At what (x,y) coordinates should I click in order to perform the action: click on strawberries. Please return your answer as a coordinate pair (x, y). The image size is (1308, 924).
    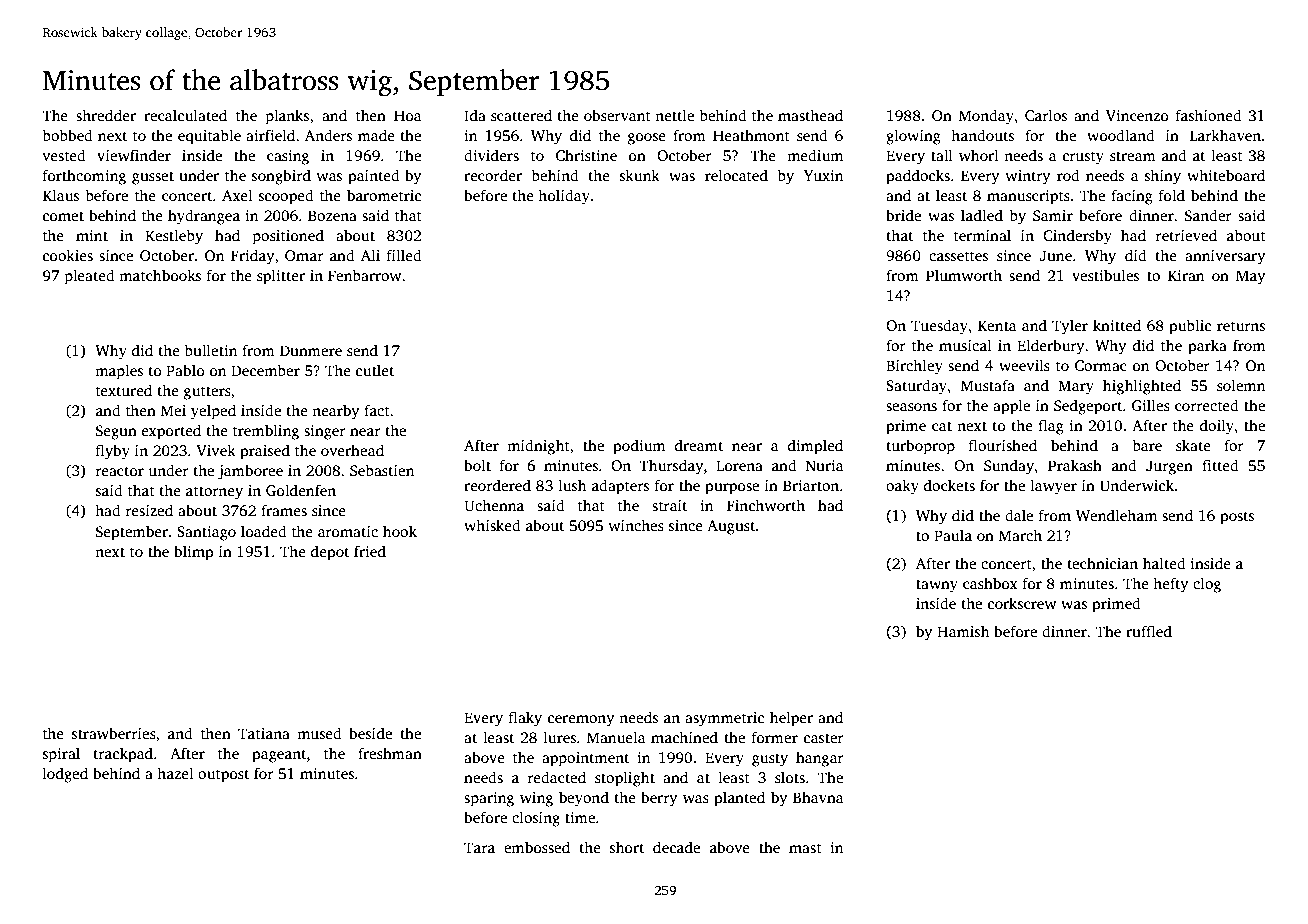
    Looking at the image, I should click on (114, 733).
